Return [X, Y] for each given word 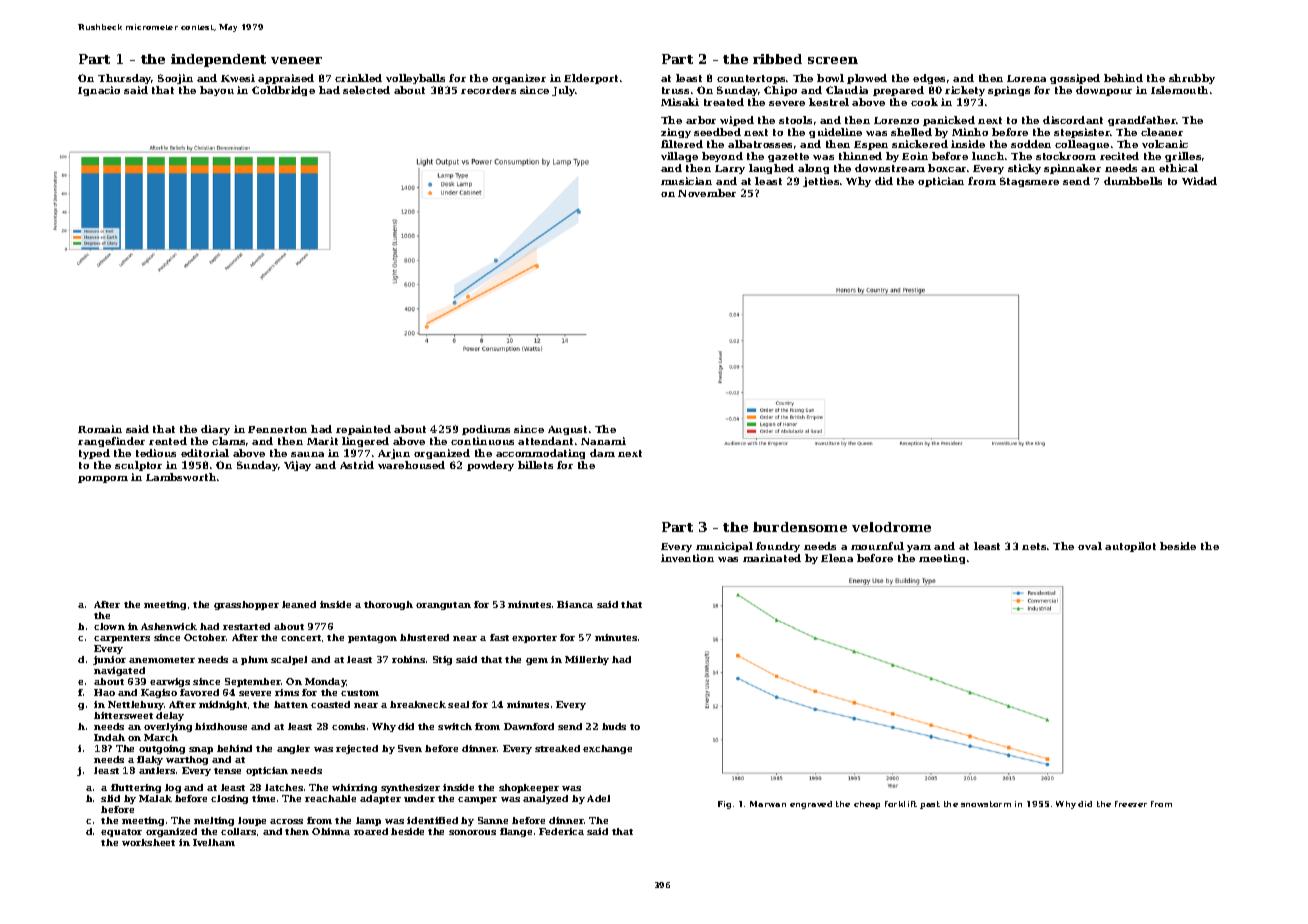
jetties [821, 182]
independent [218, 60]
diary [215, 430]
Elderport [591, 79]
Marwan [768, 804]
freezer [1131, 804]
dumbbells [1133, 181]
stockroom [1066, 156]
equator [121, 833]
